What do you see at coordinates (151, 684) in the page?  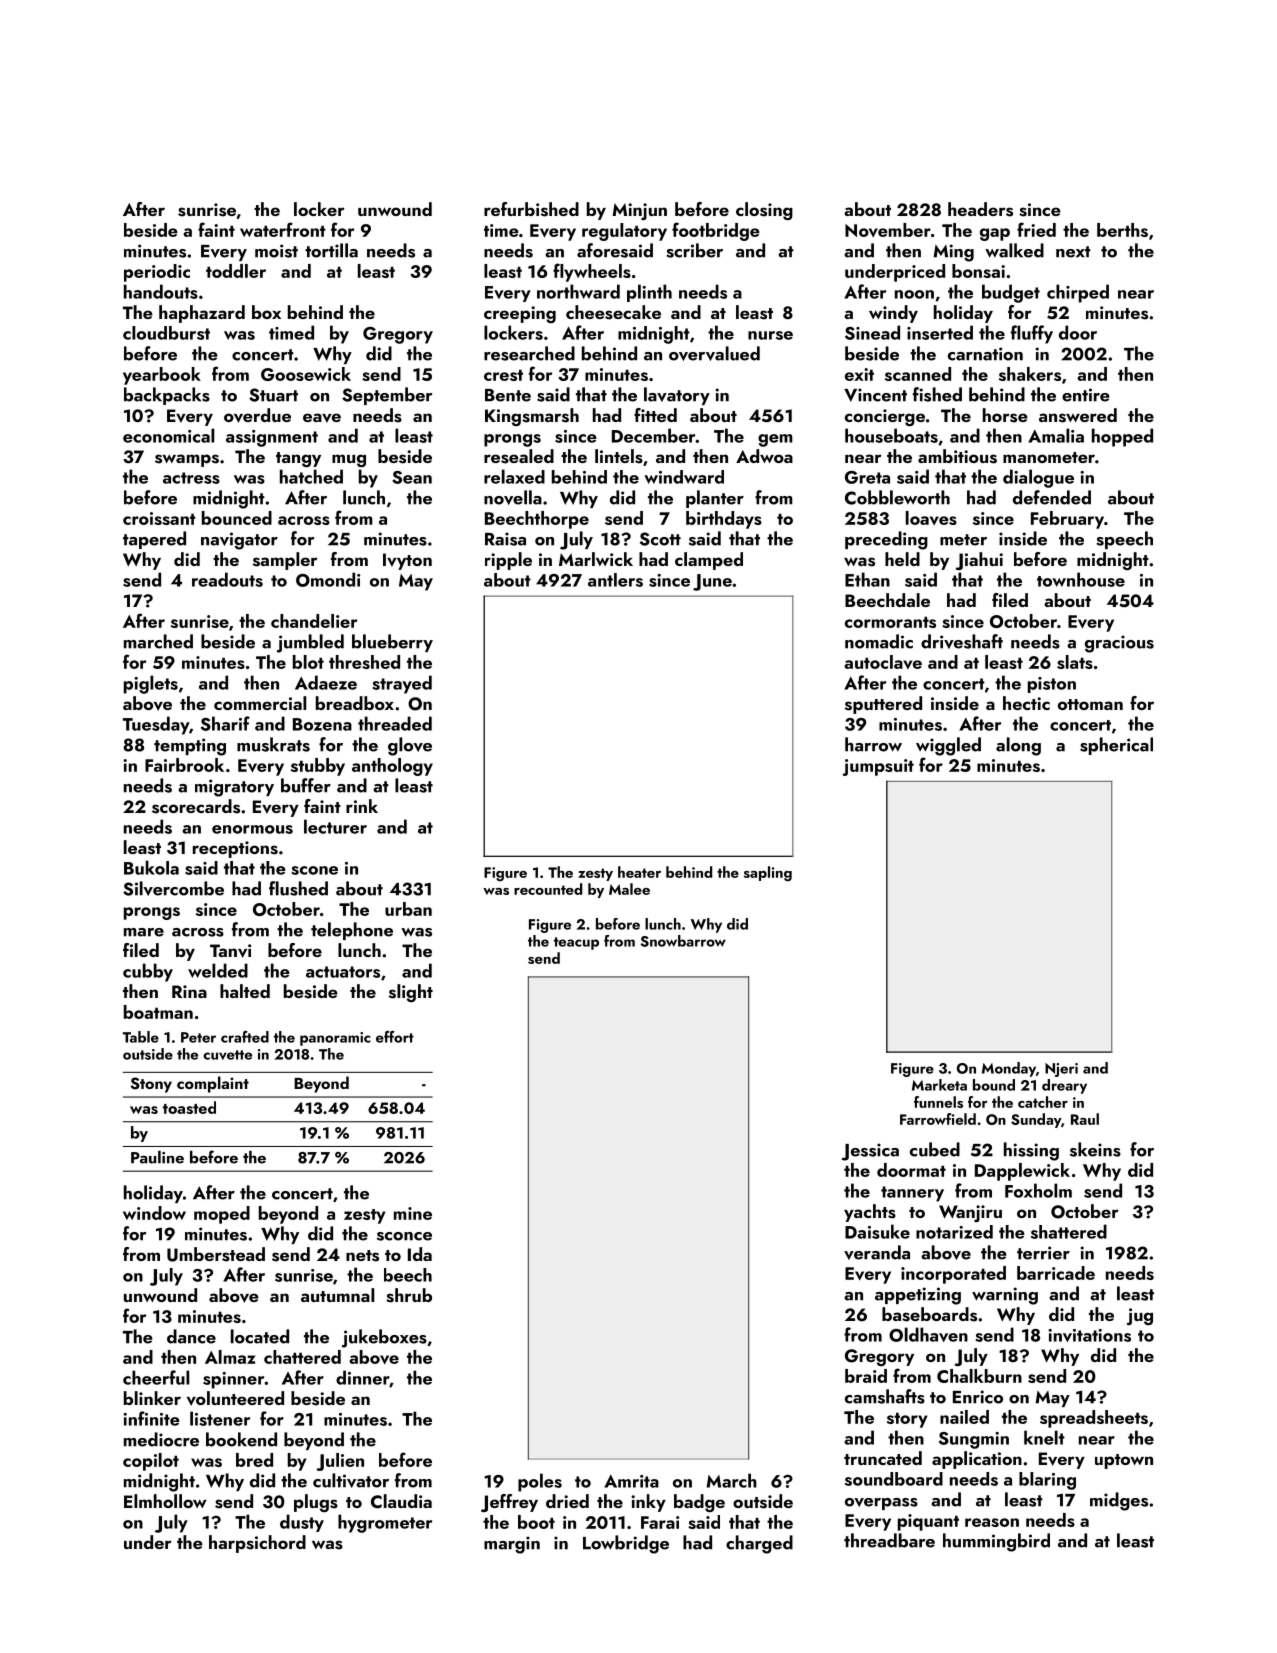 I see `piglets` at bounding box center [151, 684].
